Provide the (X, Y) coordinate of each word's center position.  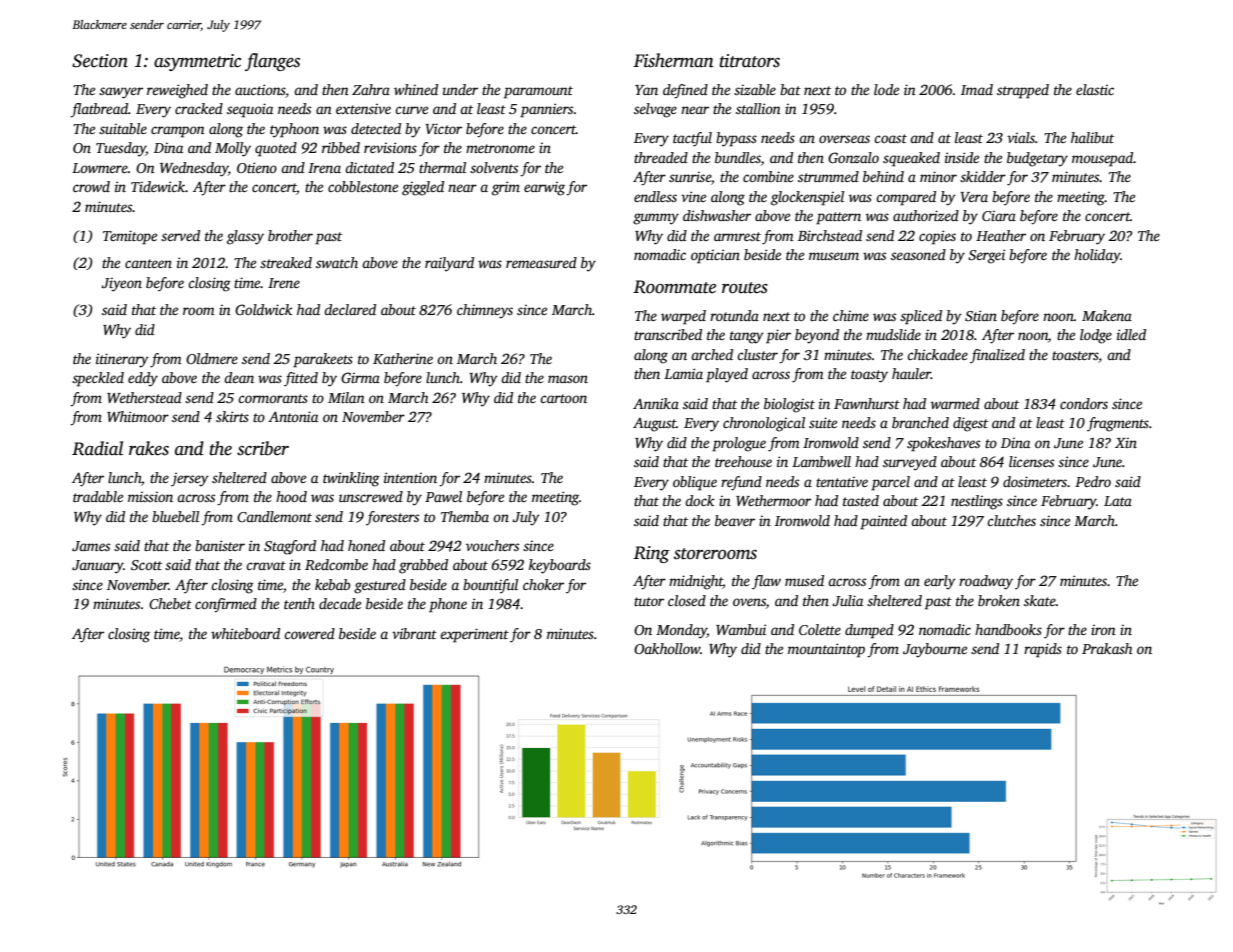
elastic (1095, 89)
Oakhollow (667, 648)
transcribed (668, 334)
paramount (538, 92)
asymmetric (197, 62)
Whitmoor (138, 416)
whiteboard (245, 633)
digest (970, 424)
